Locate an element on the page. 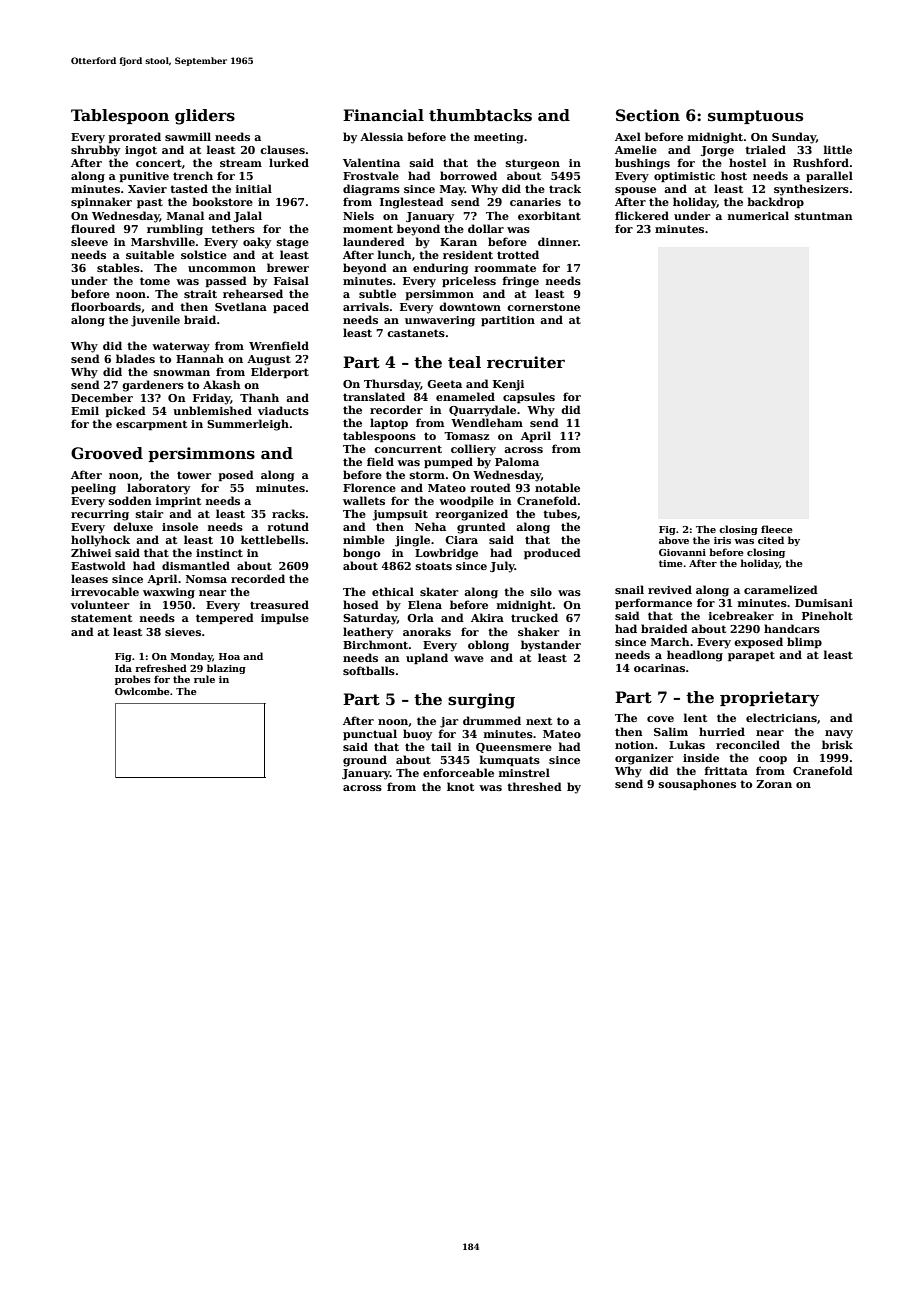  Niels is located at coordinates (358, 215).
